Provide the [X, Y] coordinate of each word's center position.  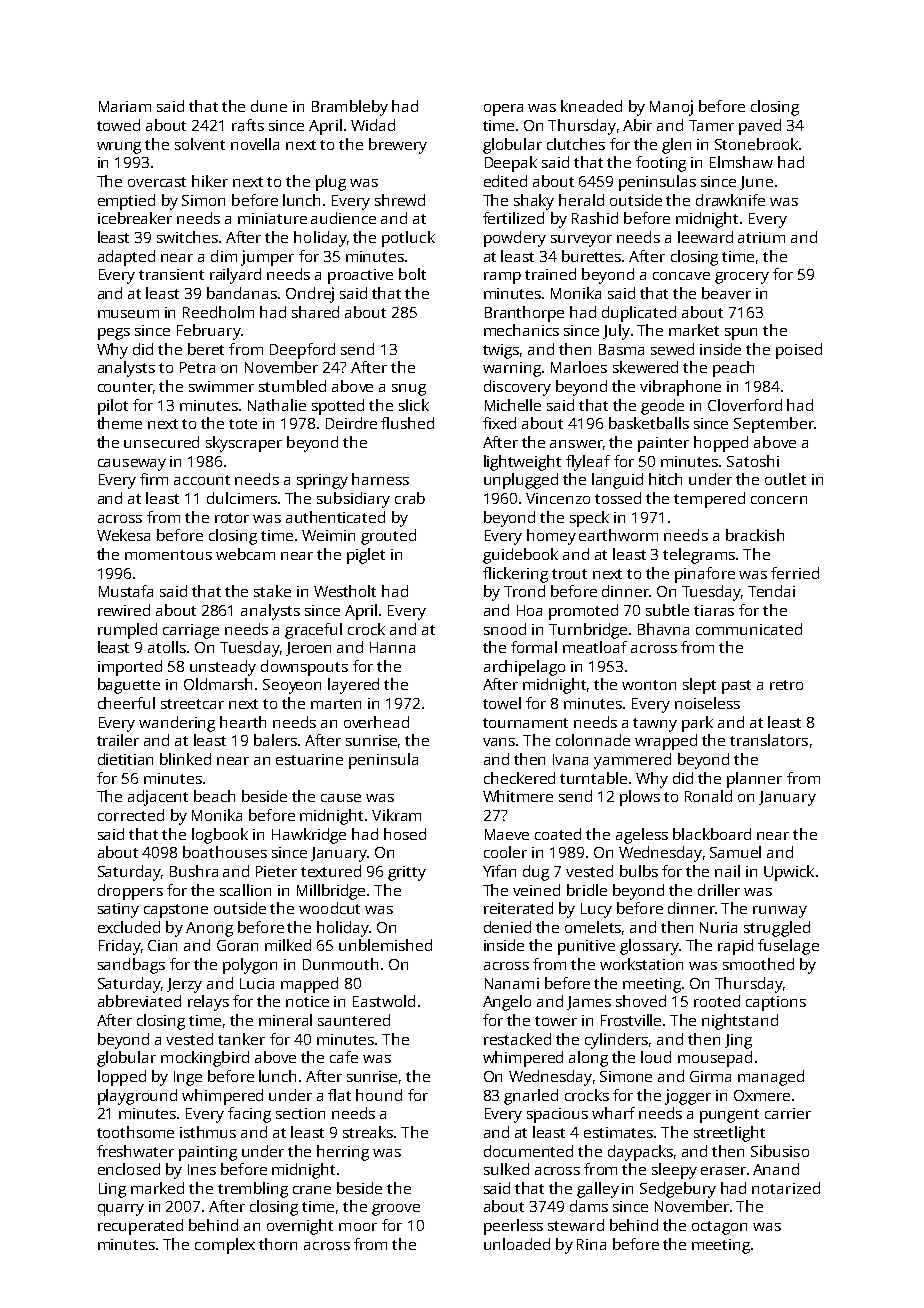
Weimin [328, 535]
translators [769, 740]
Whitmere [518, 796]
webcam [245, 554]
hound [379, 1095]
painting [208, 1153]
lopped [122, 1078]
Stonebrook [756, 144]
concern [779, 500]
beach [214, 796]
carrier [788, 1113]
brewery [398, 146]
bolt [412, 274]
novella [255, 144]
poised [799, 351]
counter [125, 387]
